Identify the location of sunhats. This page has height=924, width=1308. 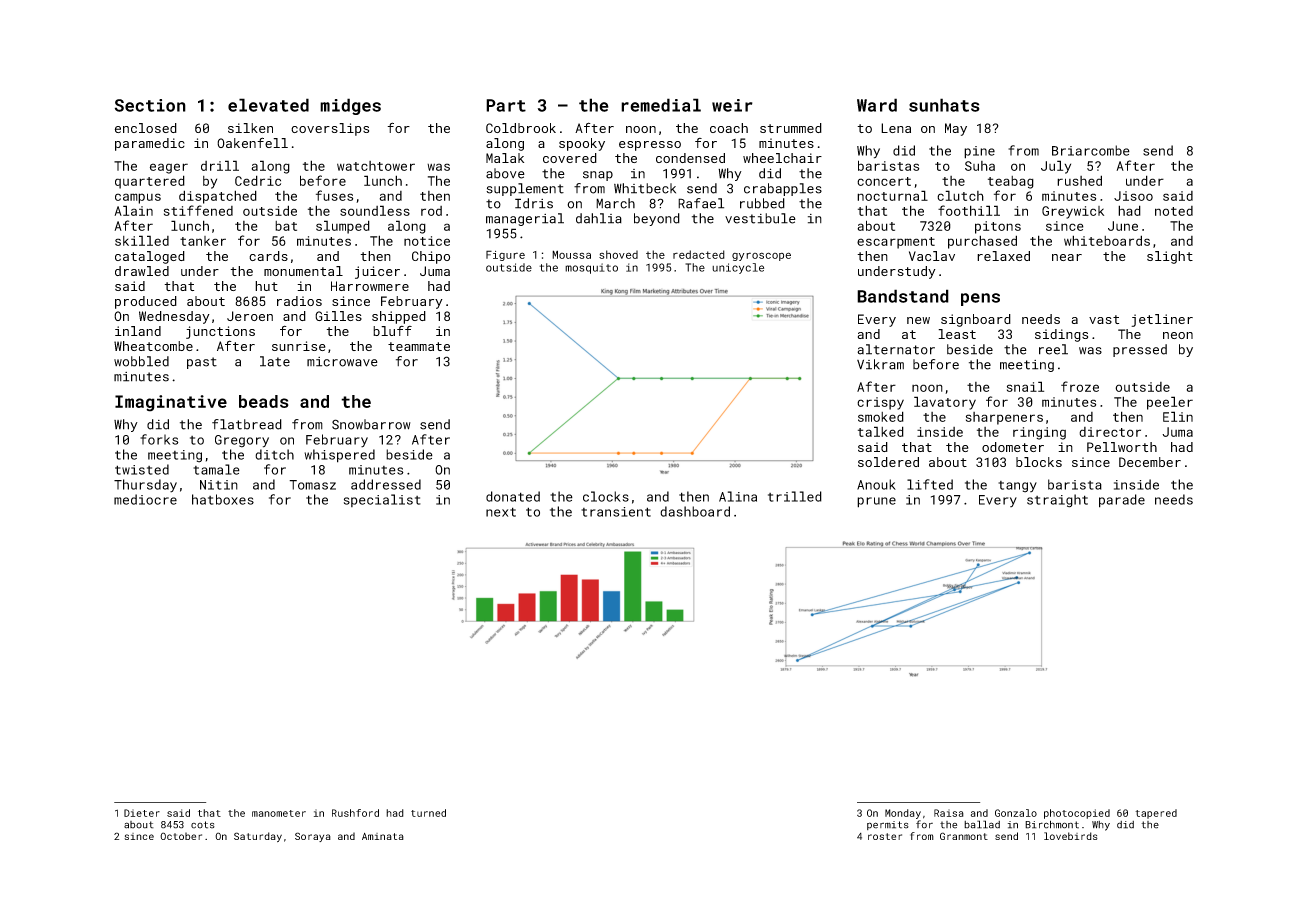
(944, 105).
